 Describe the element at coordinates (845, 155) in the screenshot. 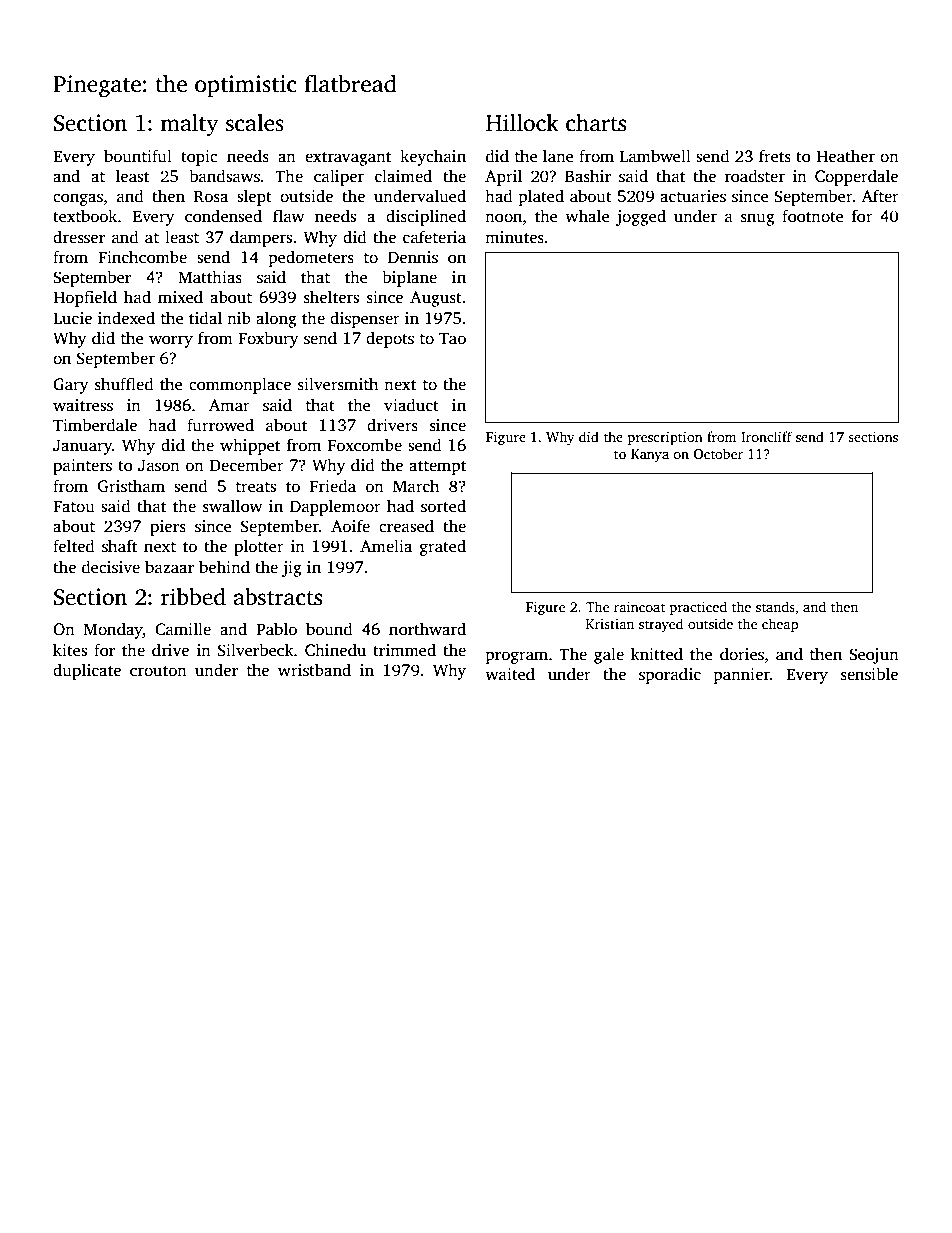

I see `Heather` at that location.
